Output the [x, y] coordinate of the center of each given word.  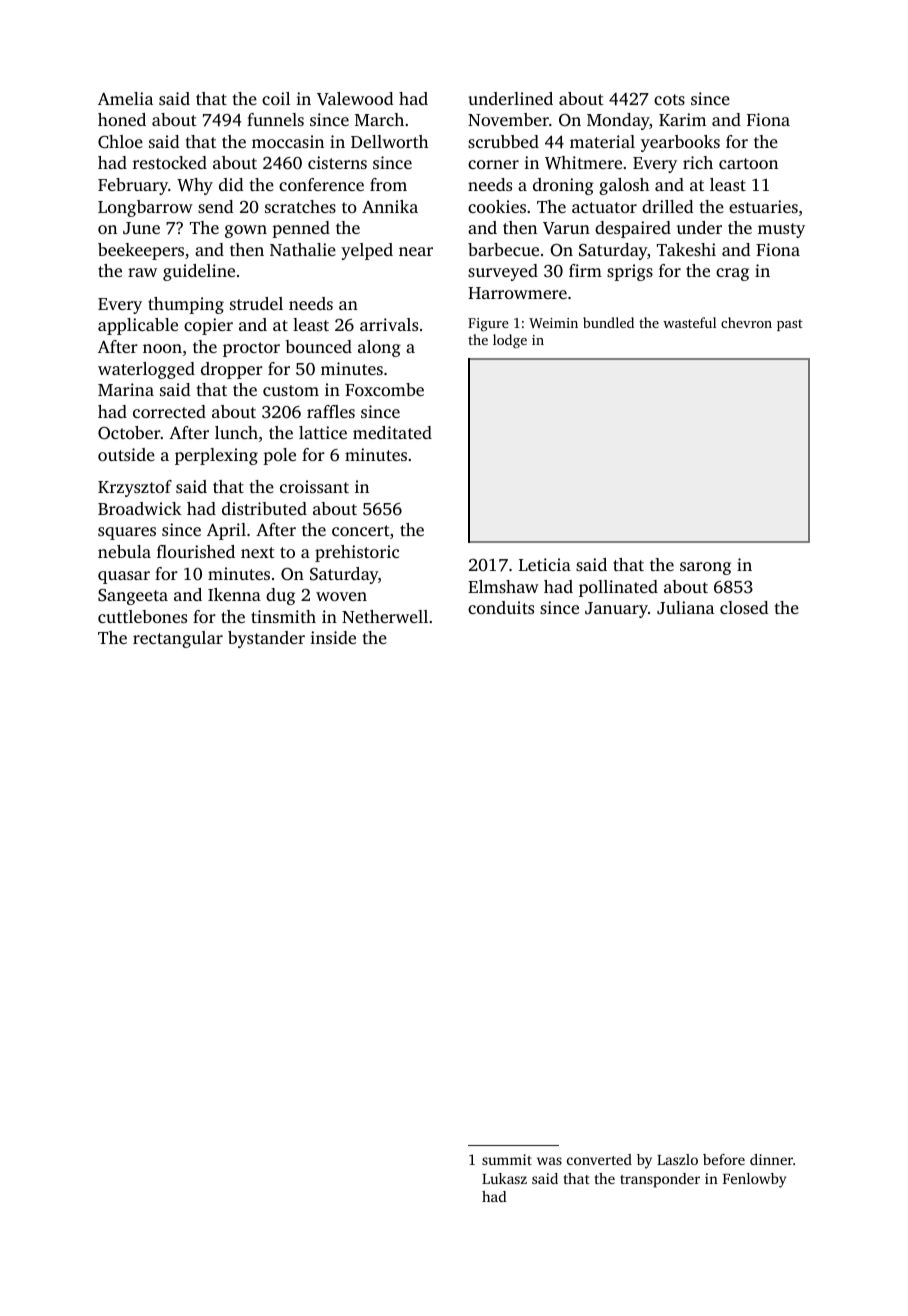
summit [507, 1159]
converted [599, 1159]
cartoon [748, 163]
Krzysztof [135, 488]
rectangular [178, 639]
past [790, 325]
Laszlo [677, 1159]
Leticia [545, 564]
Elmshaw [503, 586]
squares [127, 533]
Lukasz [504, 1178]
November [508, 119]
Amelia [125, 98]
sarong [705, 568]
